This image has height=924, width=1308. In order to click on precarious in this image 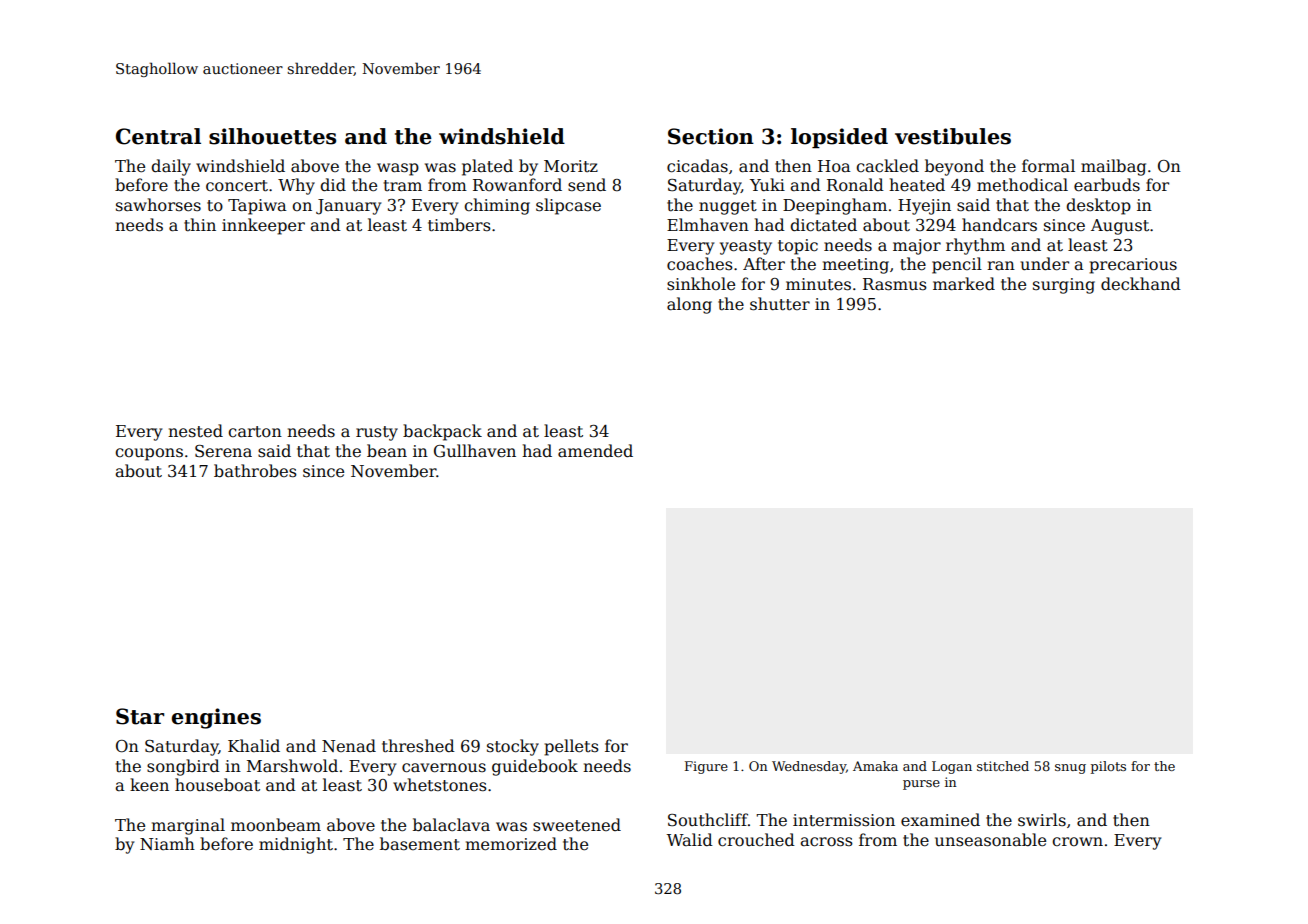, I will do `click(1133, 266)`.
